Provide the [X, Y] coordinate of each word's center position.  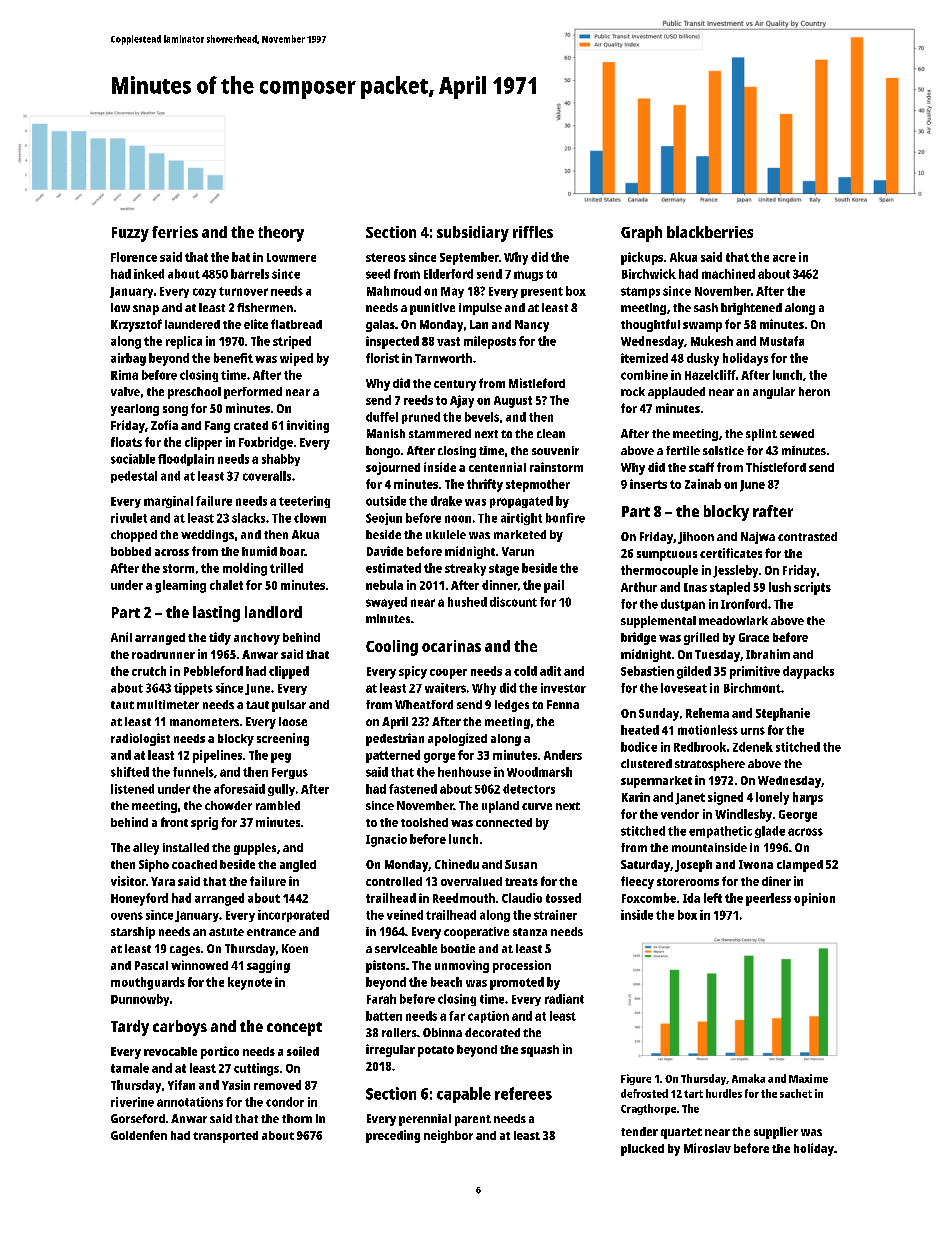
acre [784, 258]
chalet [226, 585]
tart [693, 1094]
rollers [399, 1032]
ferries [175, 232]
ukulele [446, 534]
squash [540, 1051]
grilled [701, 638]
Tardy [130, 1028]
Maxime [808, 1078]
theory [281, 234]
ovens [127, 916]
